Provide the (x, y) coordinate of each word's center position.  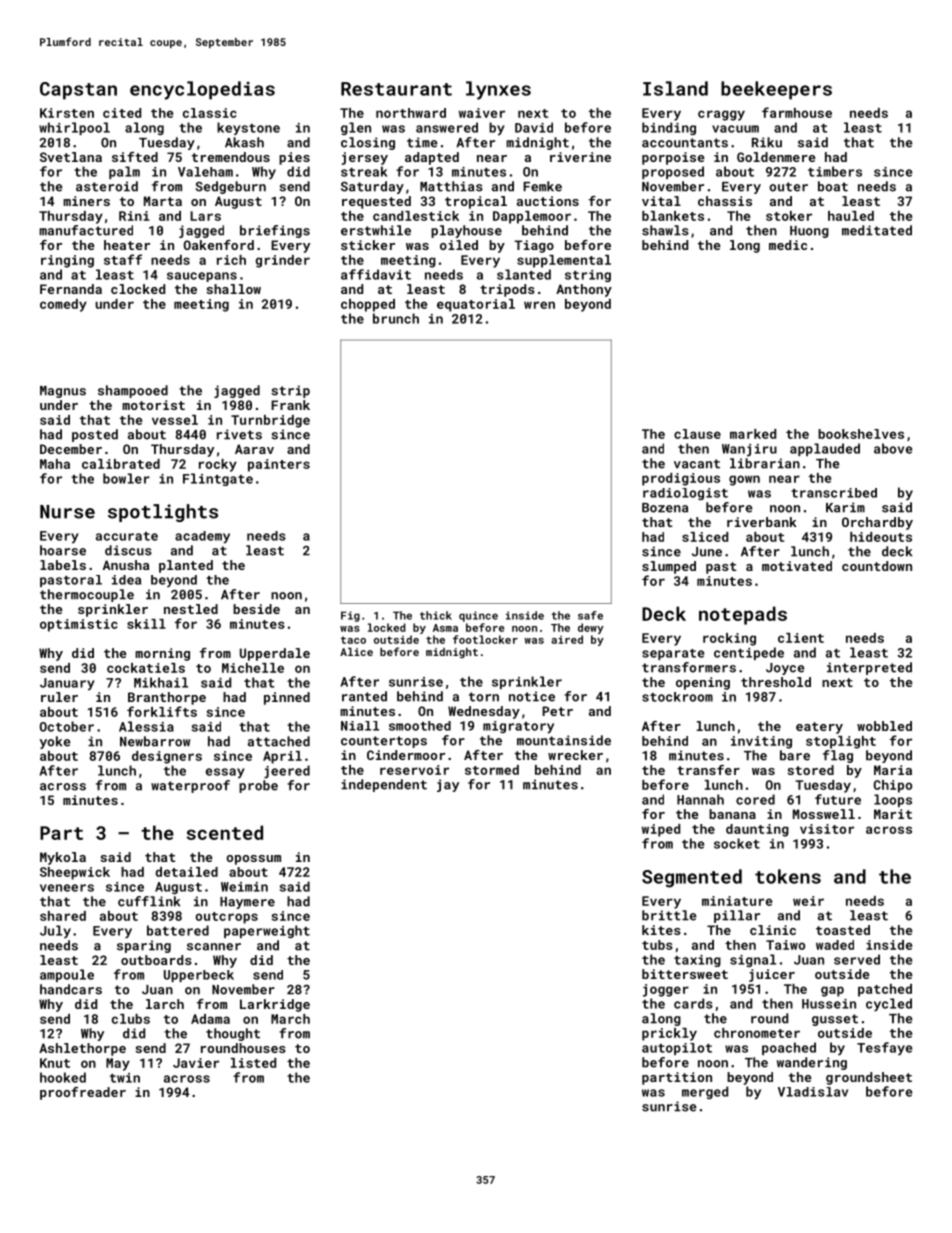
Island (675, 88)
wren (539, 305)
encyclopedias (202, 90)
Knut (55, 1063)
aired (567, 639)
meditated (877, 230)
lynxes (498, 90)
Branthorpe (167, 698)
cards (693, 1003)
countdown (877, 566)
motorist (153, 405)
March (290, 1019)
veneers (67, 888)
